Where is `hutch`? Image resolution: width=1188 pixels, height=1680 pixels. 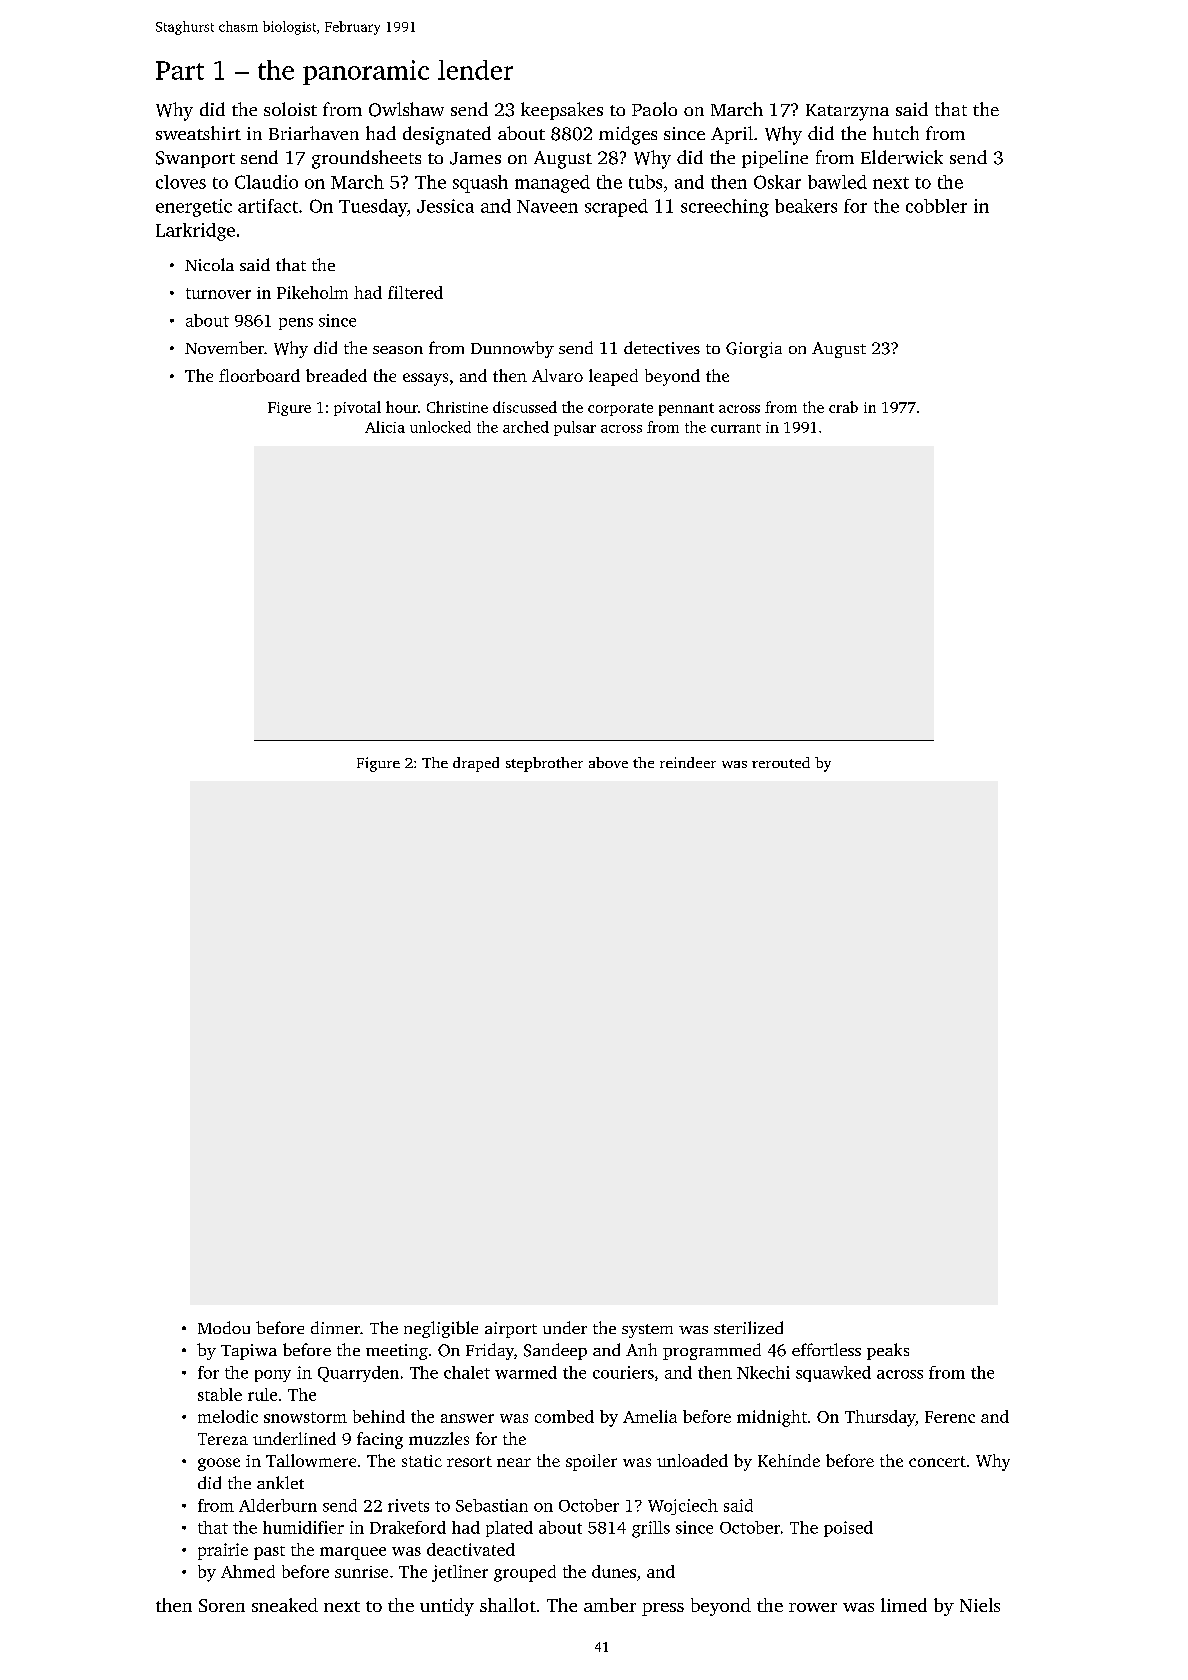
hutch is located at coordinates (896, 133).
